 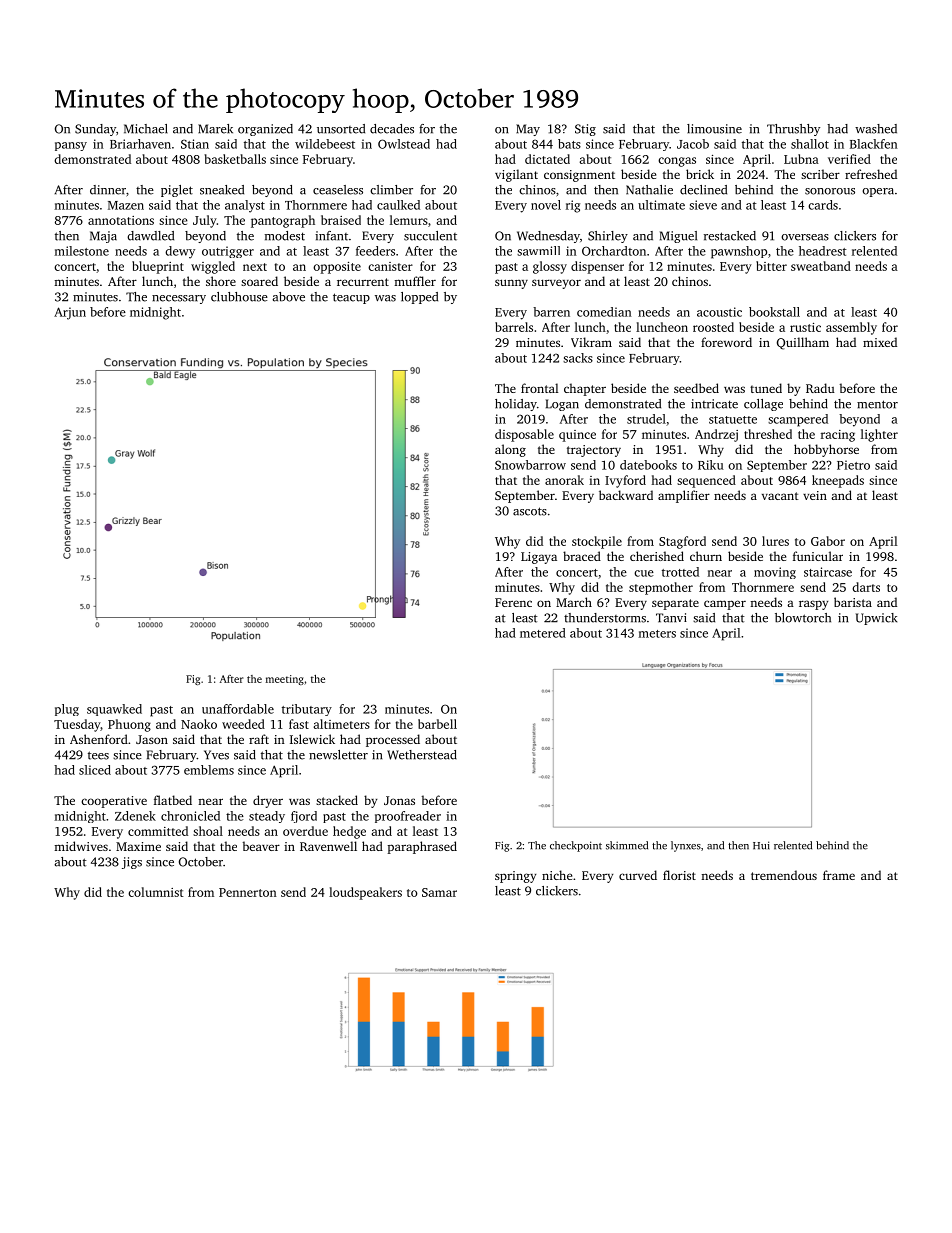 I want to click on Hui, so click(x=761, y=845).
